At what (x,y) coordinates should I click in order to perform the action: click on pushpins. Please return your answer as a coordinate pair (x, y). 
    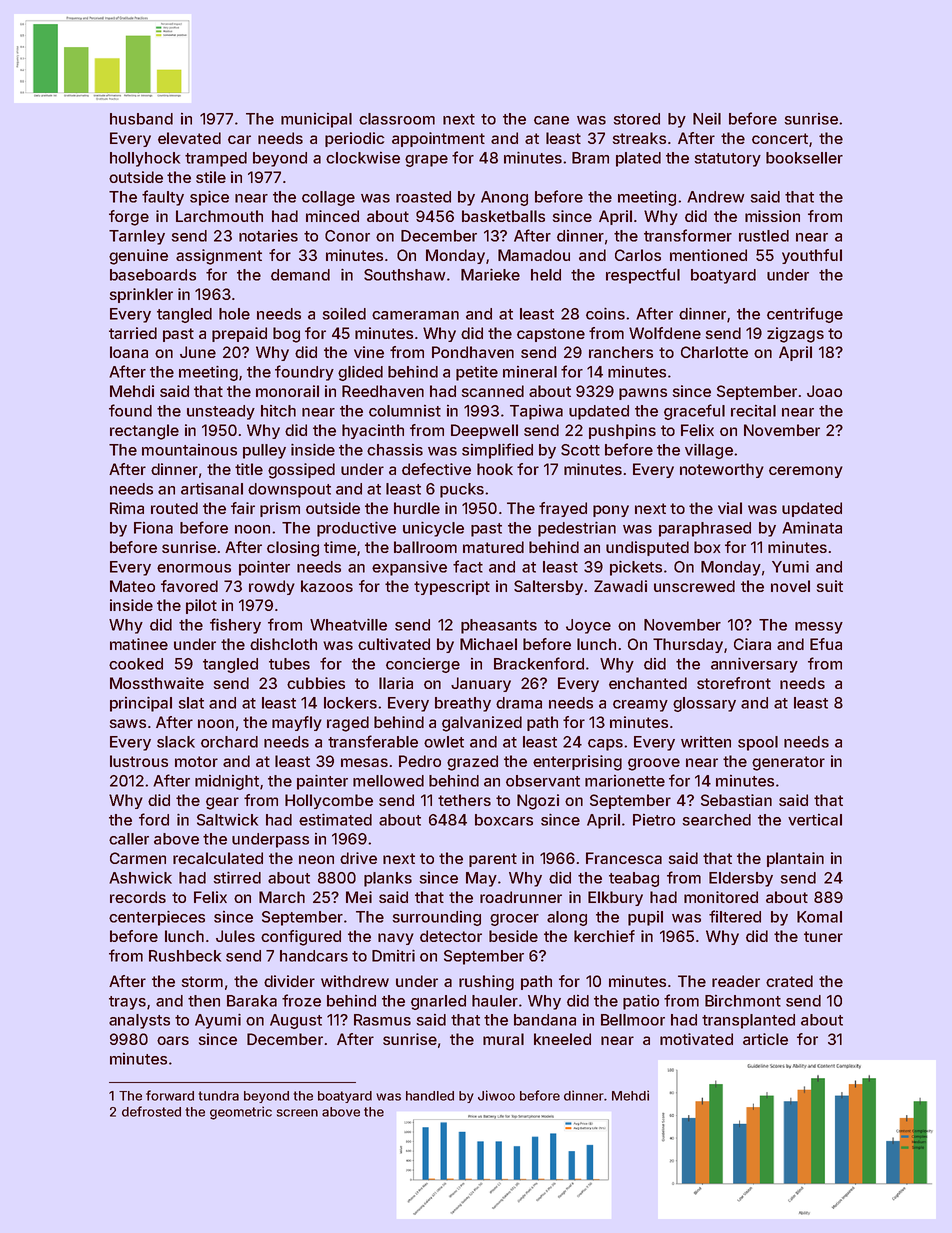
    Looking at the image, I should click on (622, 431).
